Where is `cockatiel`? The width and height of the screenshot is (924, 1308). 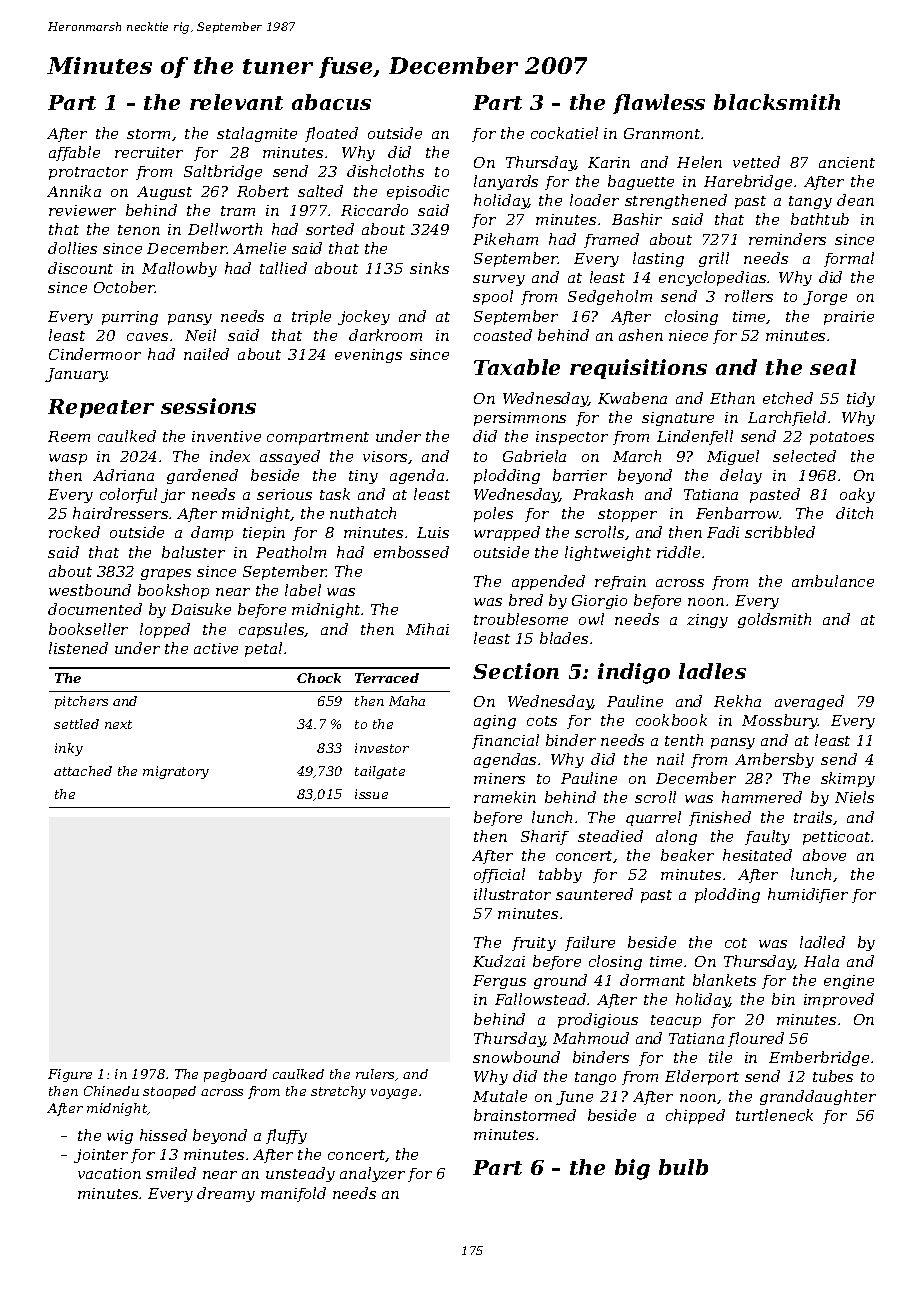 cockatiel is located at coordinates (564, 133).
